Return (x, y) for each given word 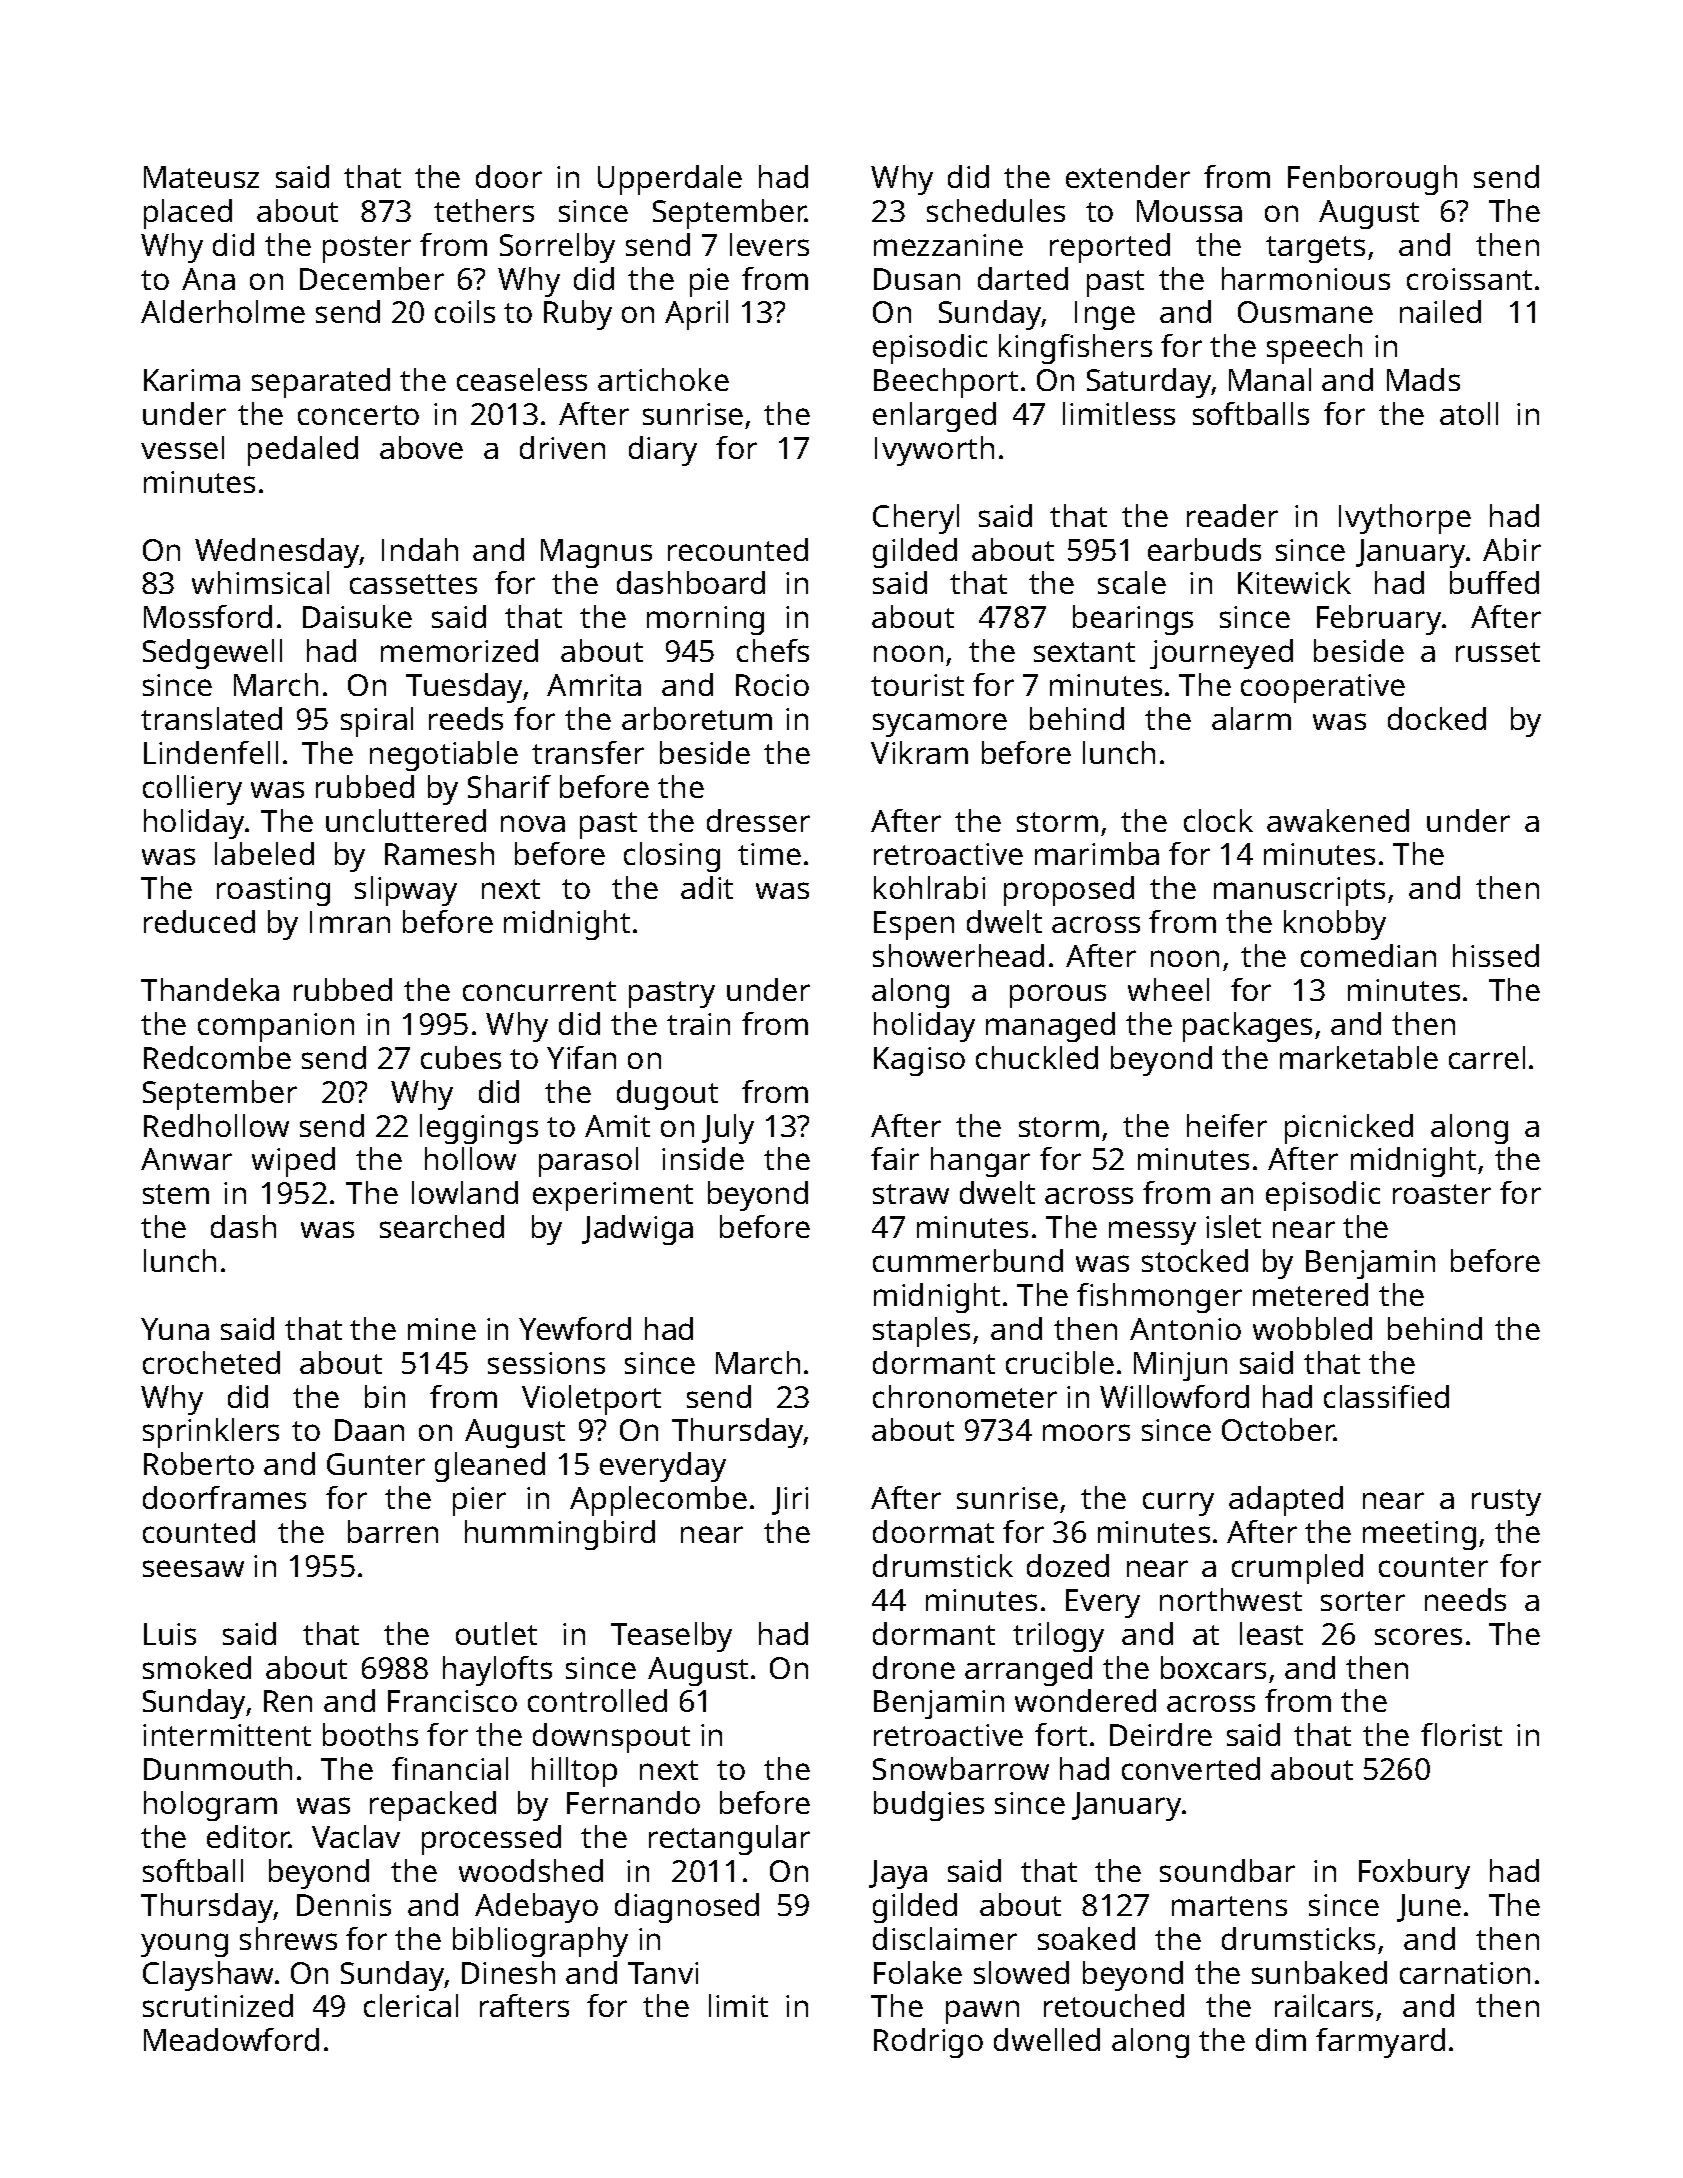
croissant (1469, 279)
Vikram (919, 752)
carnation (1465, 1973)
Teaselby (671, 1637)
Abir (1512, 549)
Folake (918, 1972)
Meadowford (231, 2039)
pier (479, 1501)
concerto (358, 415)
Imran (350, 922)
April (696, 315)
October (1278, 1429)
